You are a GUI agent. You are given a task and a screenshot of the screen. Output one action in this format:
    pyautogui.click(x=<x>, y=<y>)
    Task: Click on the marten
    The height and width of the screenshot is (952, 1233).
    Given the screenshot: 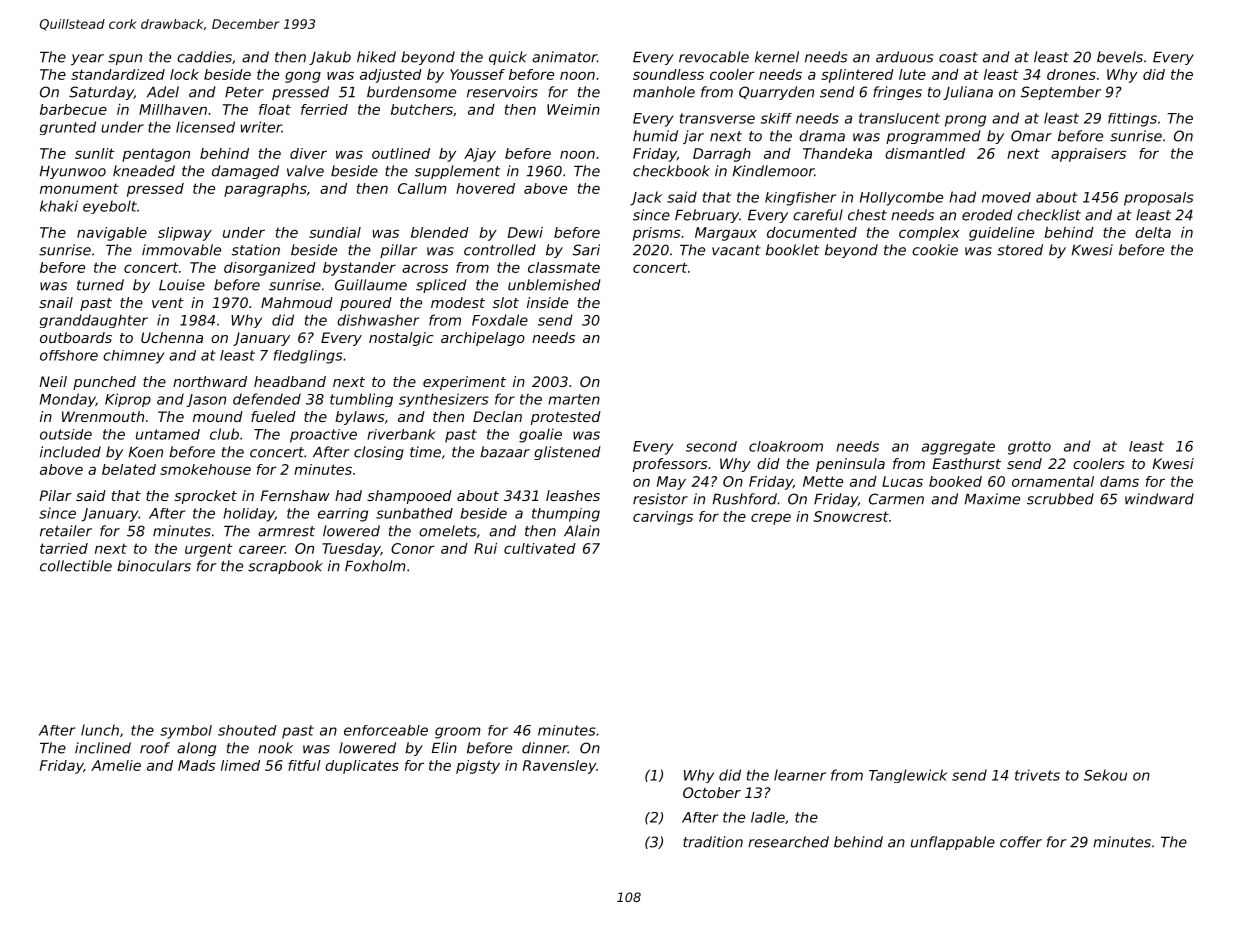 What is the action you would take?
    pyautogui.click(x=574, y=399)
